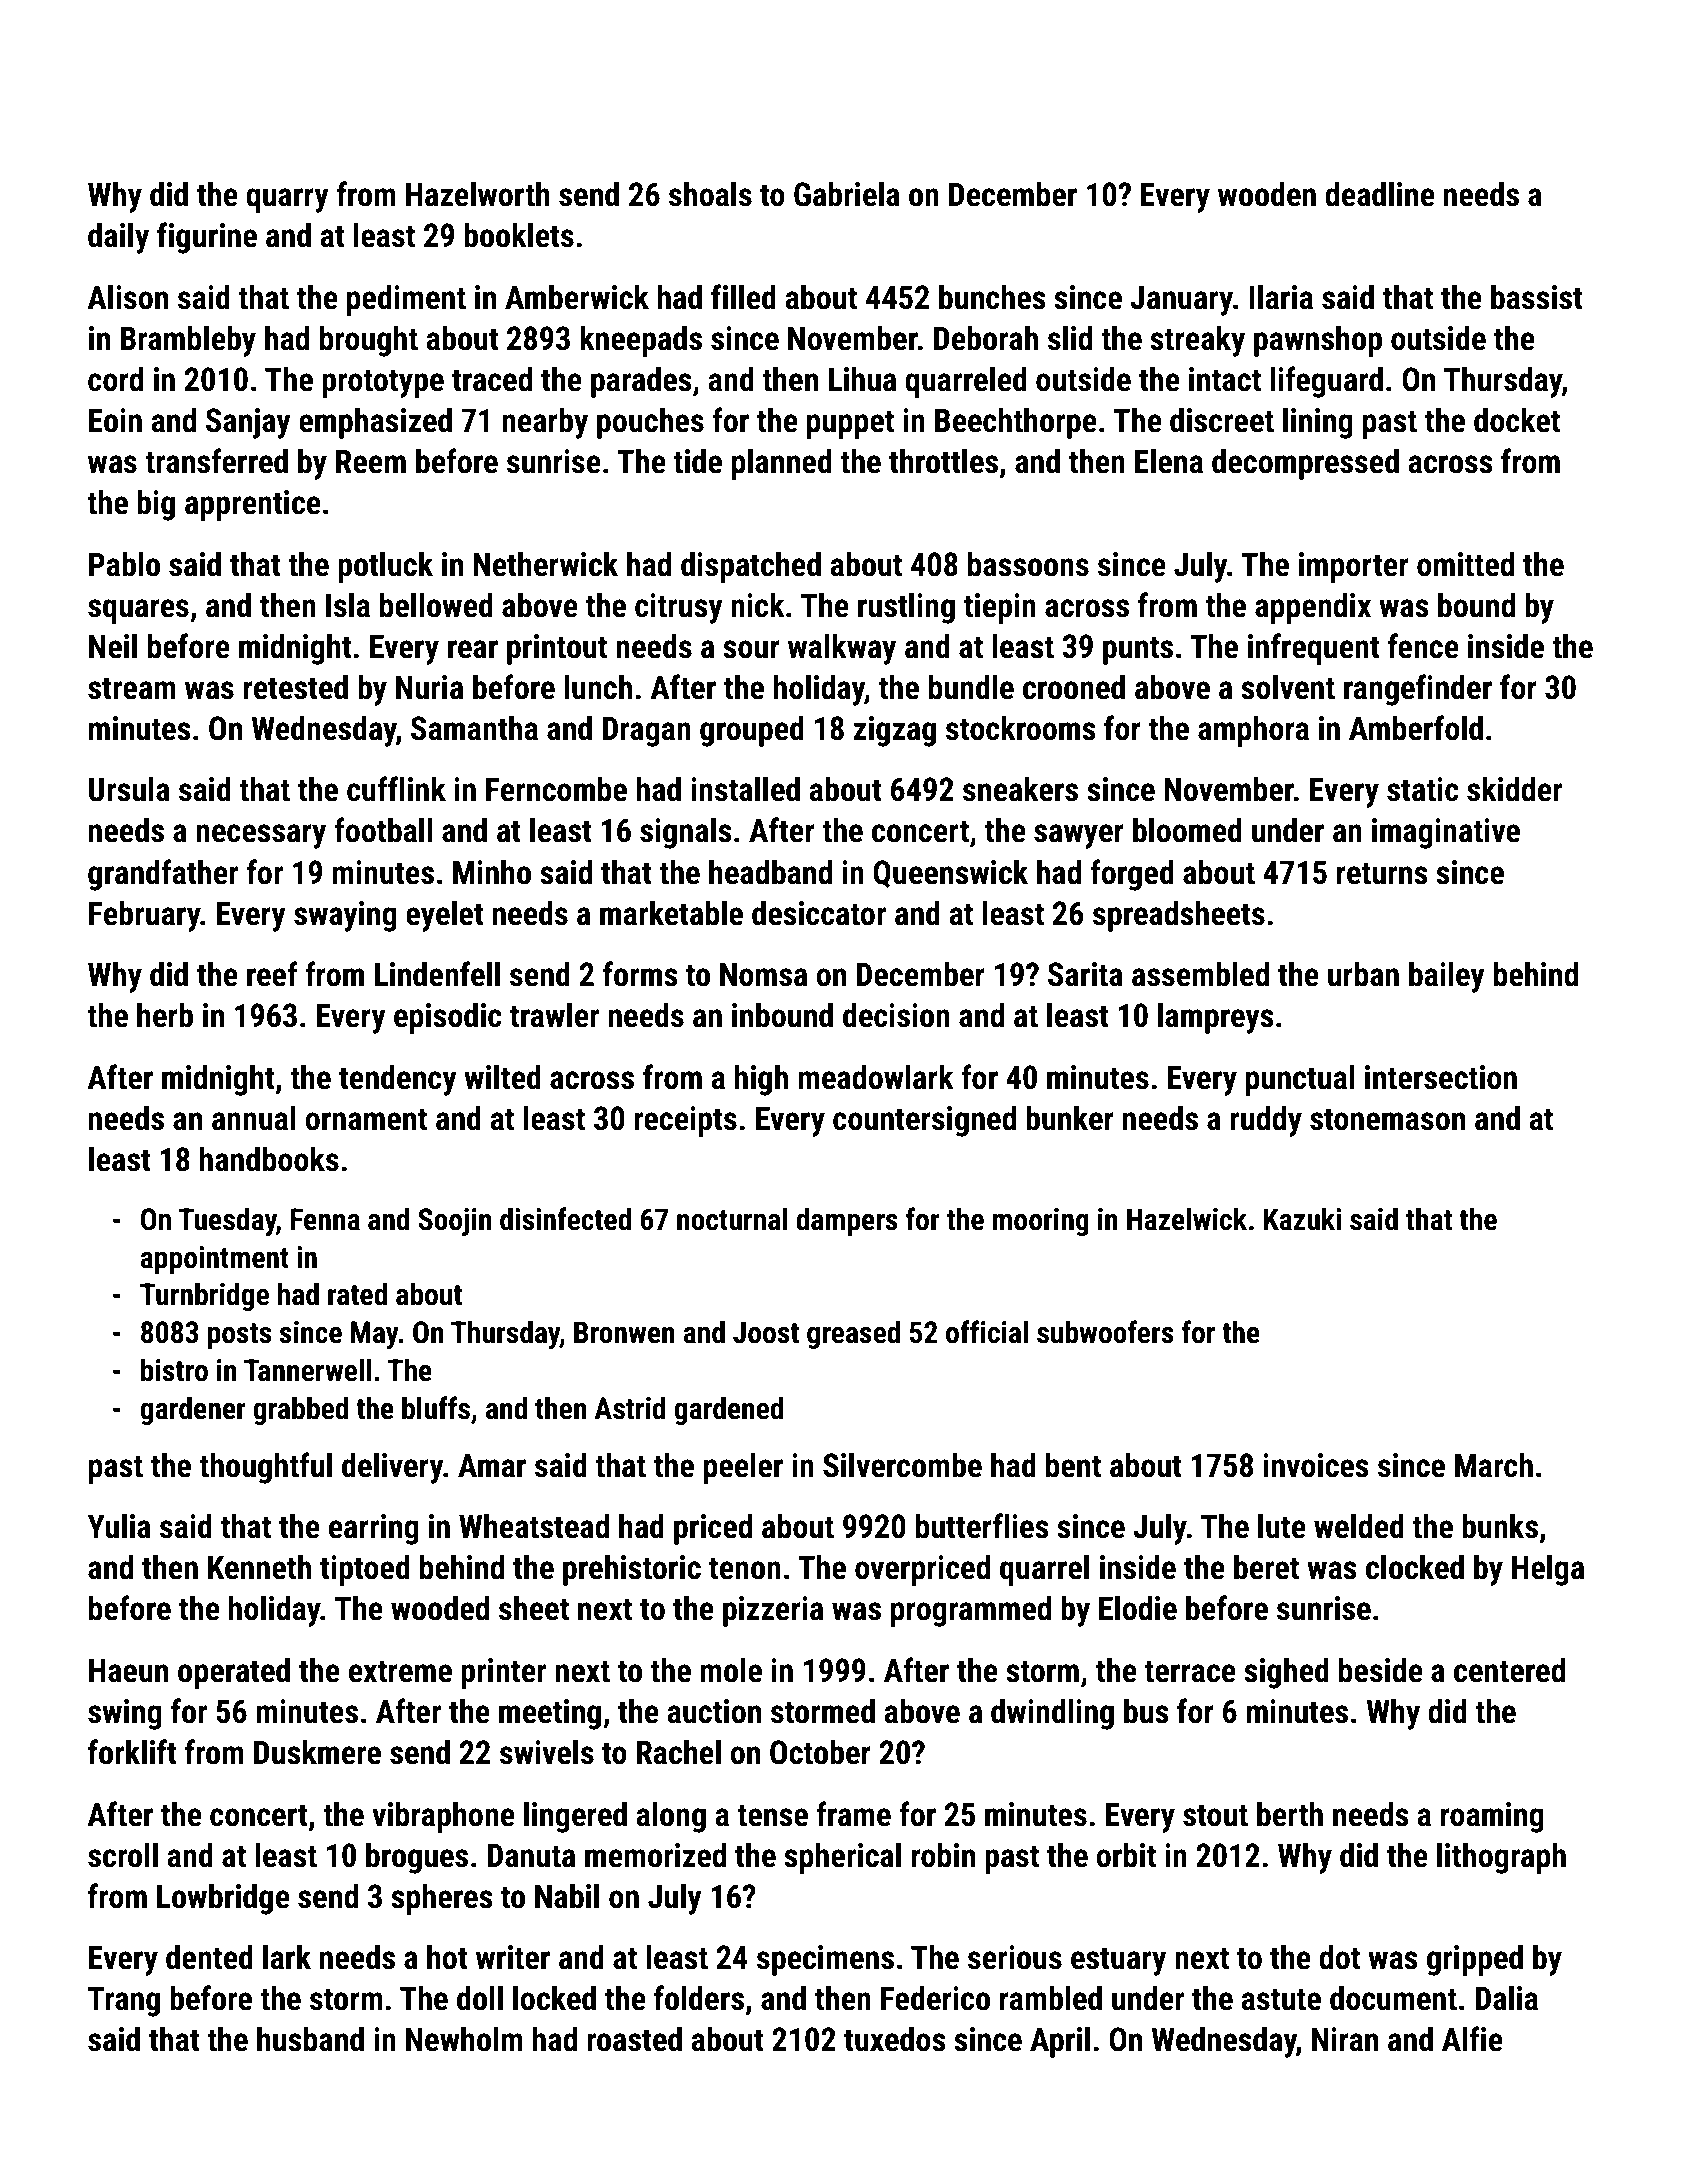  I want to click on April, so click(1060, 2042).
